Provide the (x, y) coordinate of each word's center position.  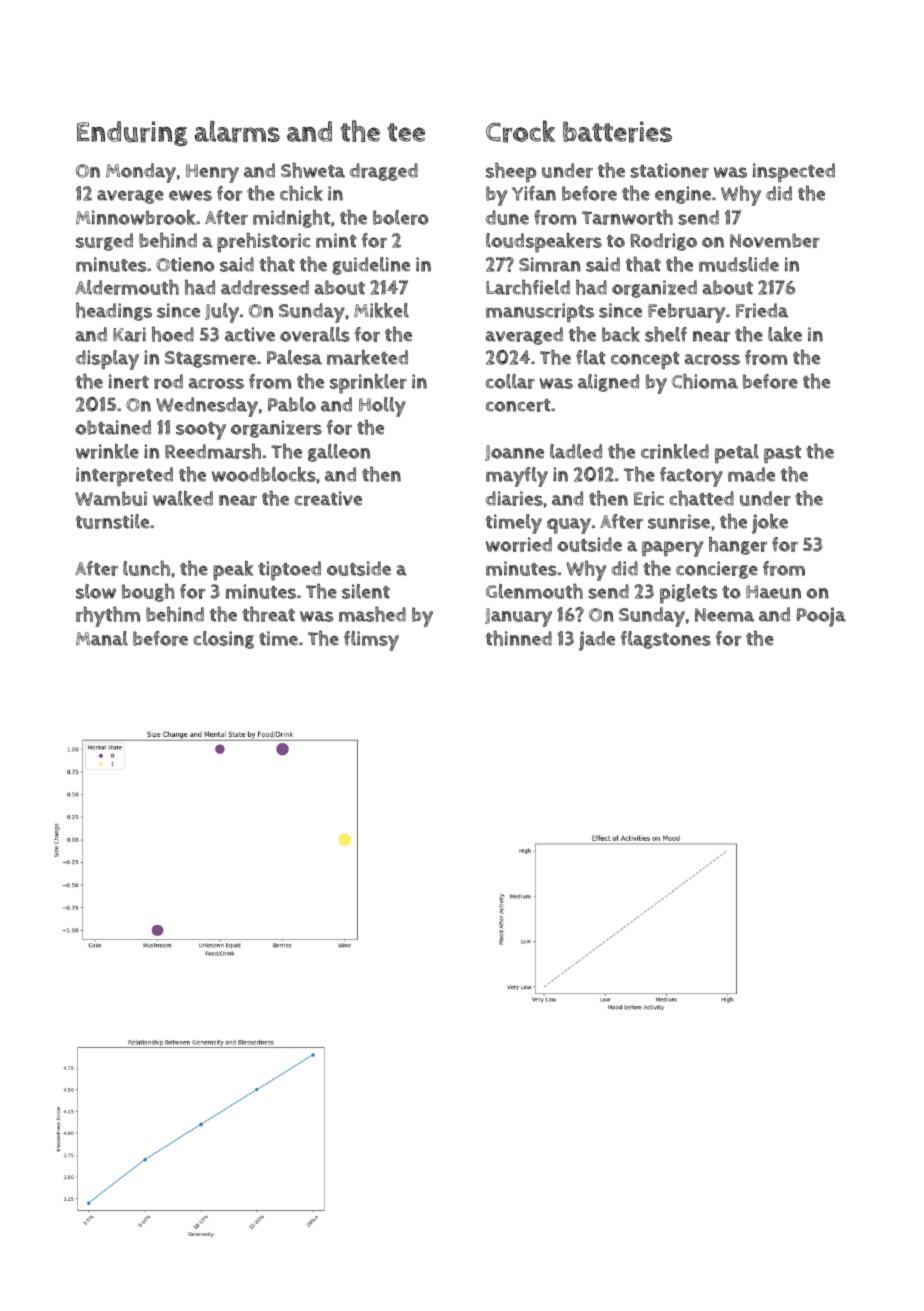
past (782, 455)
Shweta (313, 170)
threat (268, 614)
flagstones (666, 640)
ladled (576, 451)
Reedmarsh (213, 451)
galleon (339, 453)
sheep (511, 173)
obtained (113, 427)
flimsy (371, 641)
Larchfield (528, 287)
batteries (617, 132)
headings (114, 312)
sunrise (679, 521)
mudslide (739, 264)
